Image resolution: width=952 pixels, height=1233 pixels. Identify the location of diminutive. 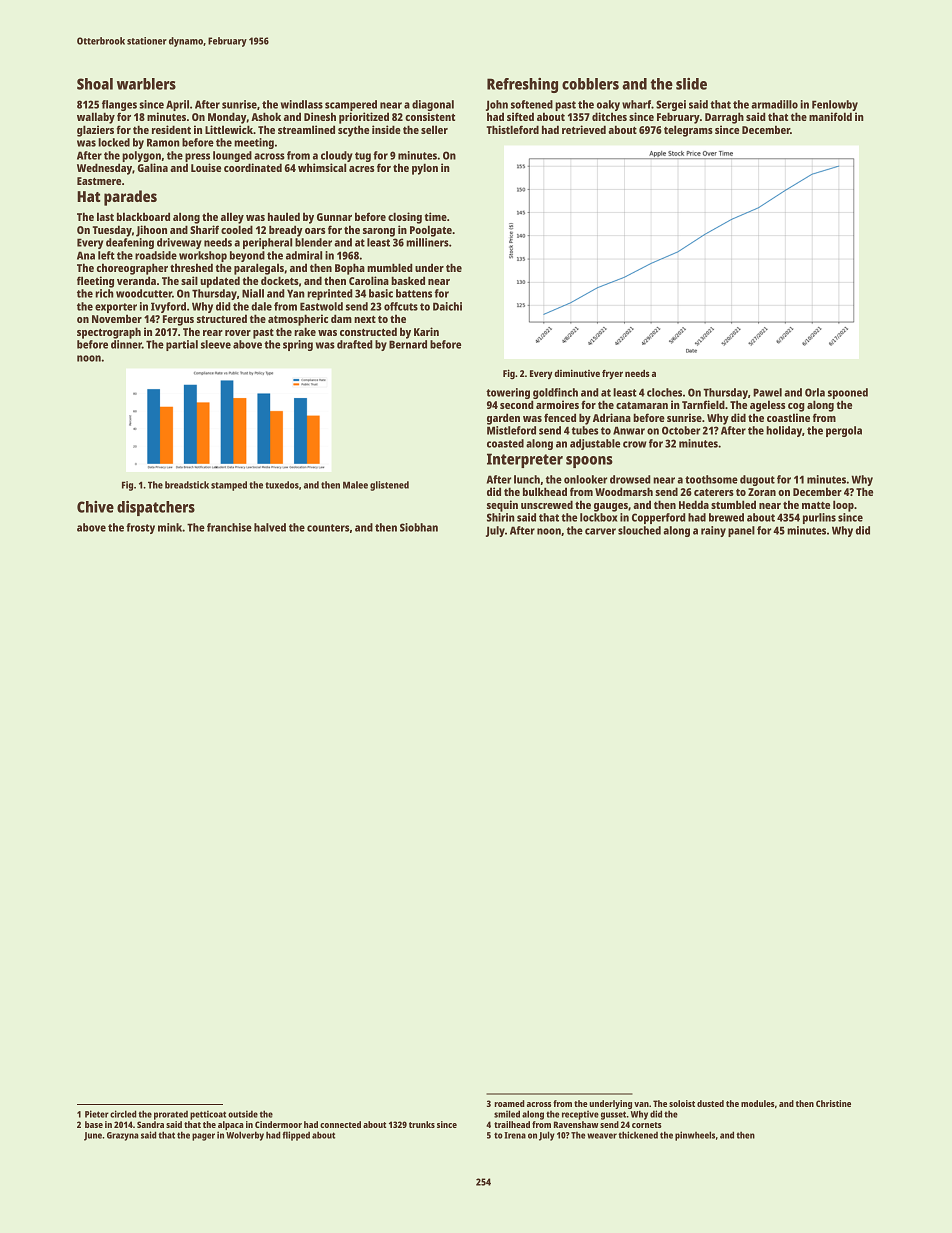
(577, 373).
